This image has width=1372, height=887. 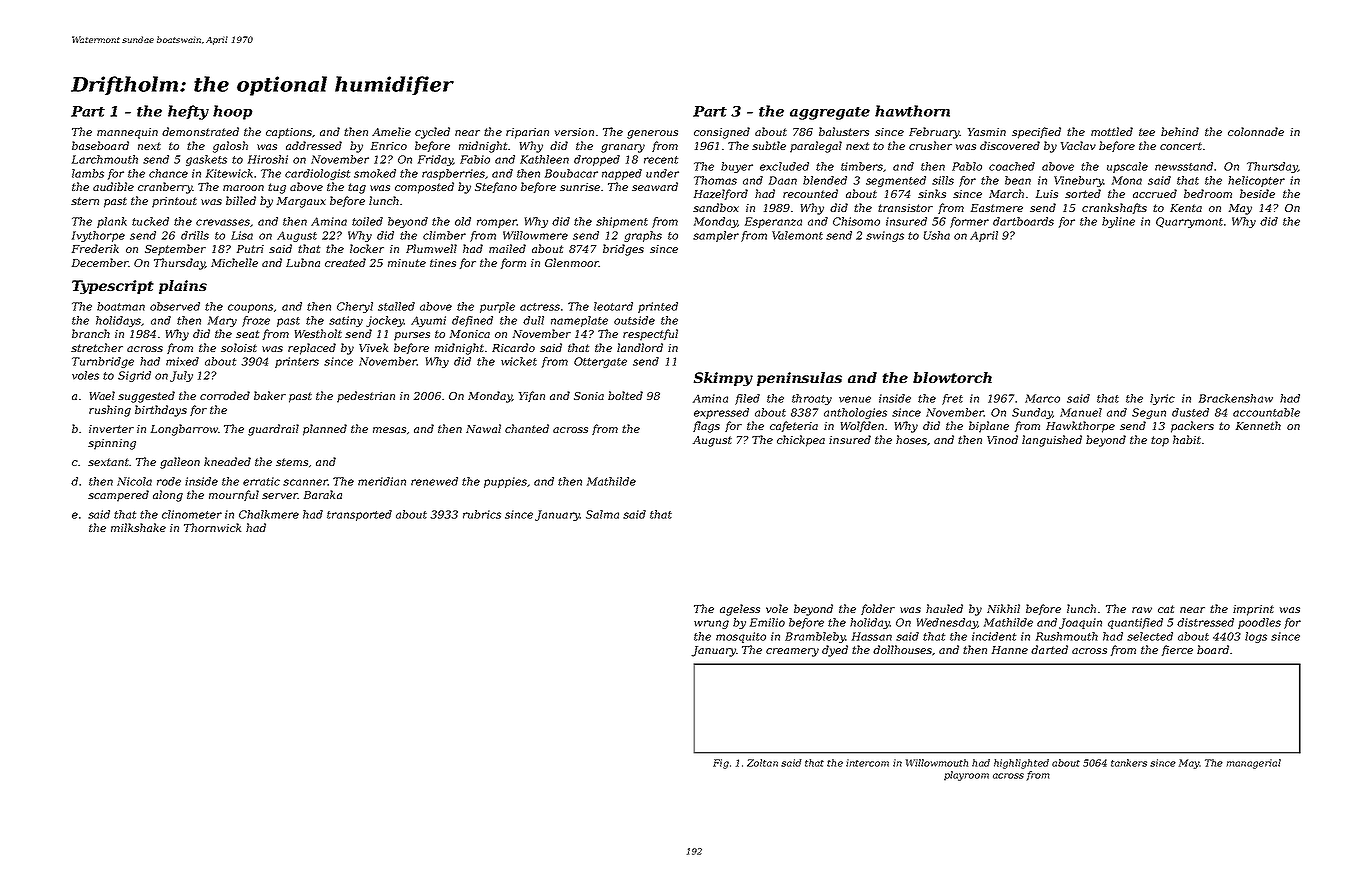 What do you see at coordinates (268, 159) in the image?
I see `Hiroshi` at bounding box center [268, 159].
